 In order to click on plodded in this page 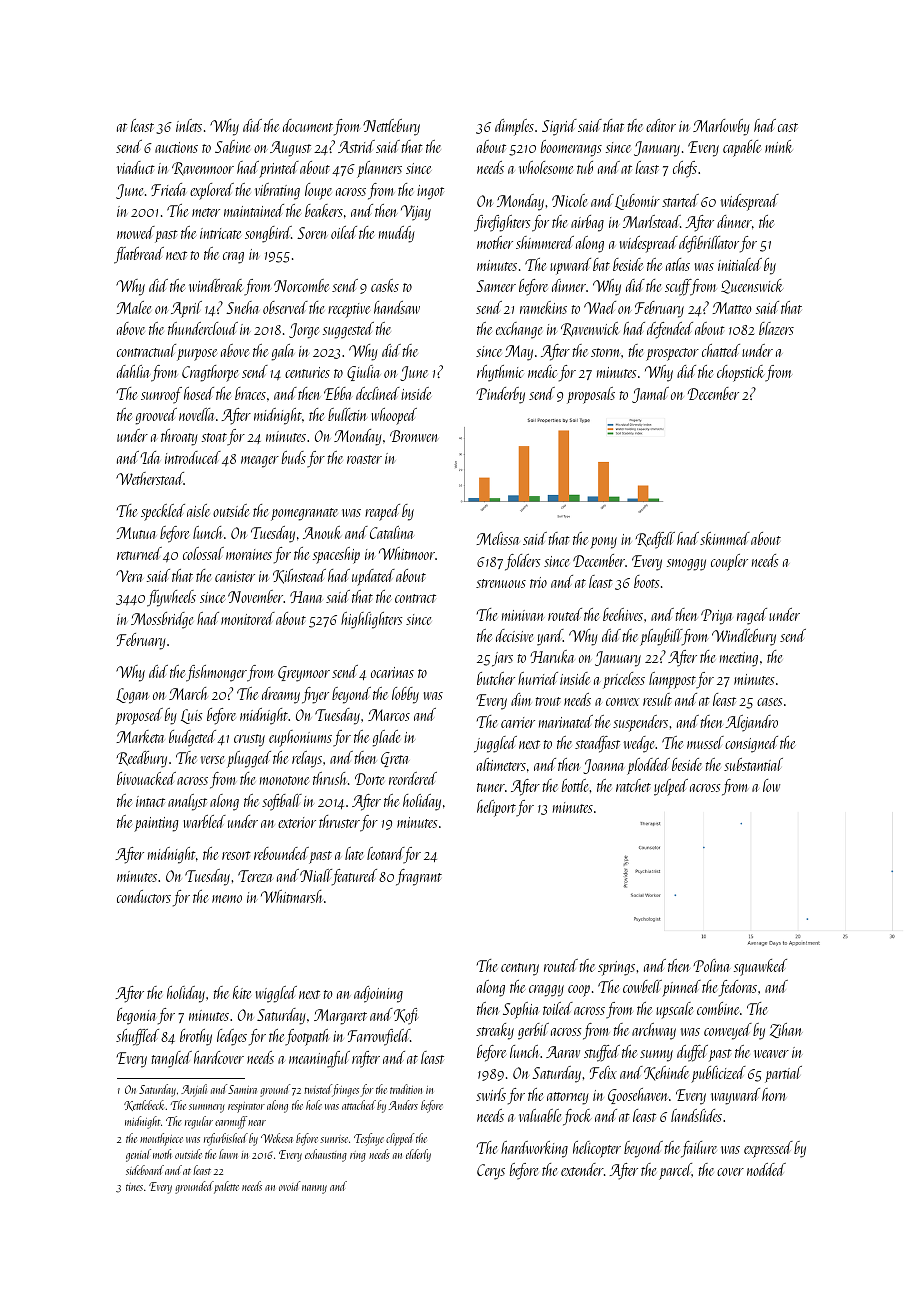, I will do `click(648, 766)`.
